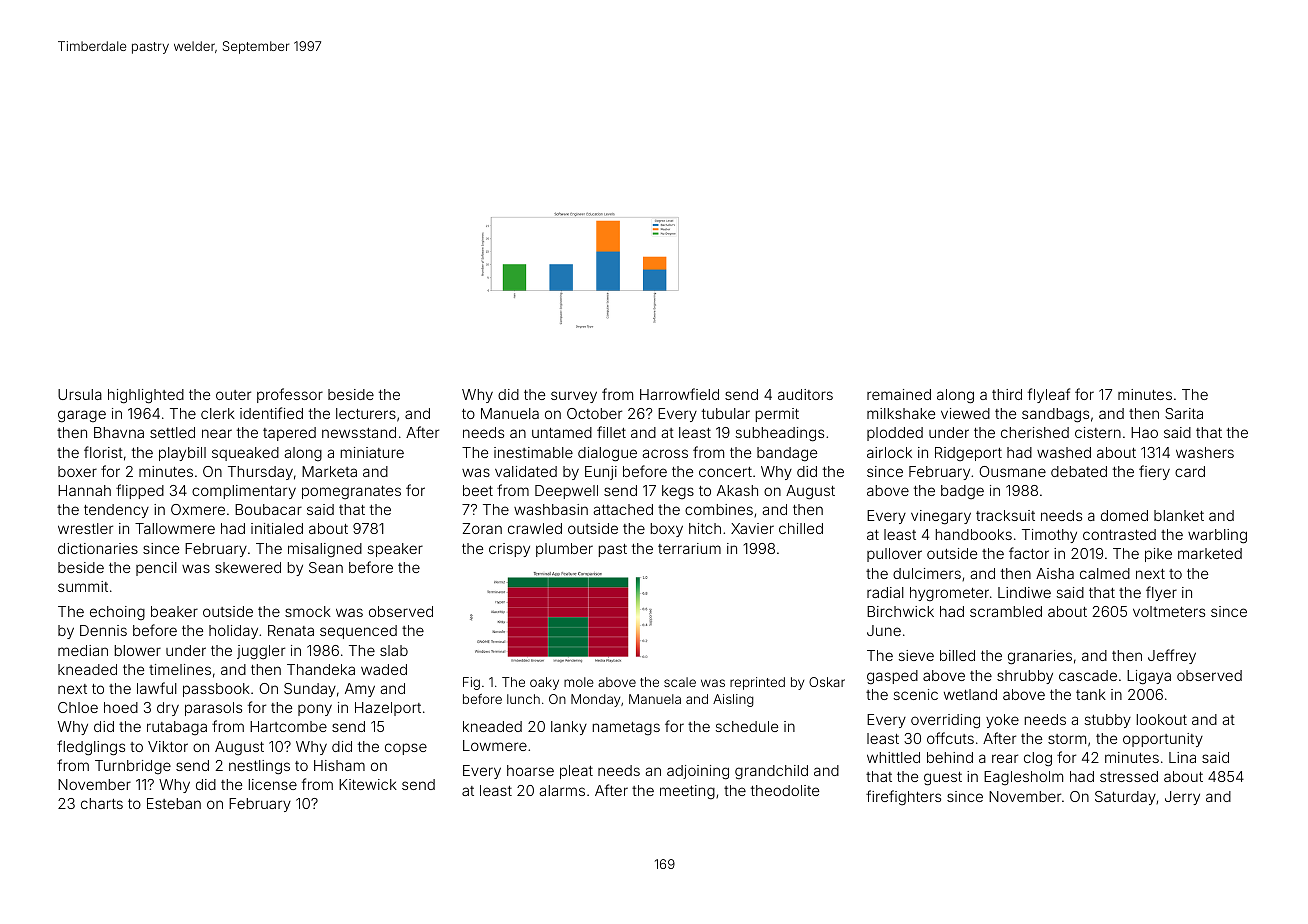  What do you see at coordinates (689, 548) in the document?
I see `terrarium` at bounding box center [689, 548].
